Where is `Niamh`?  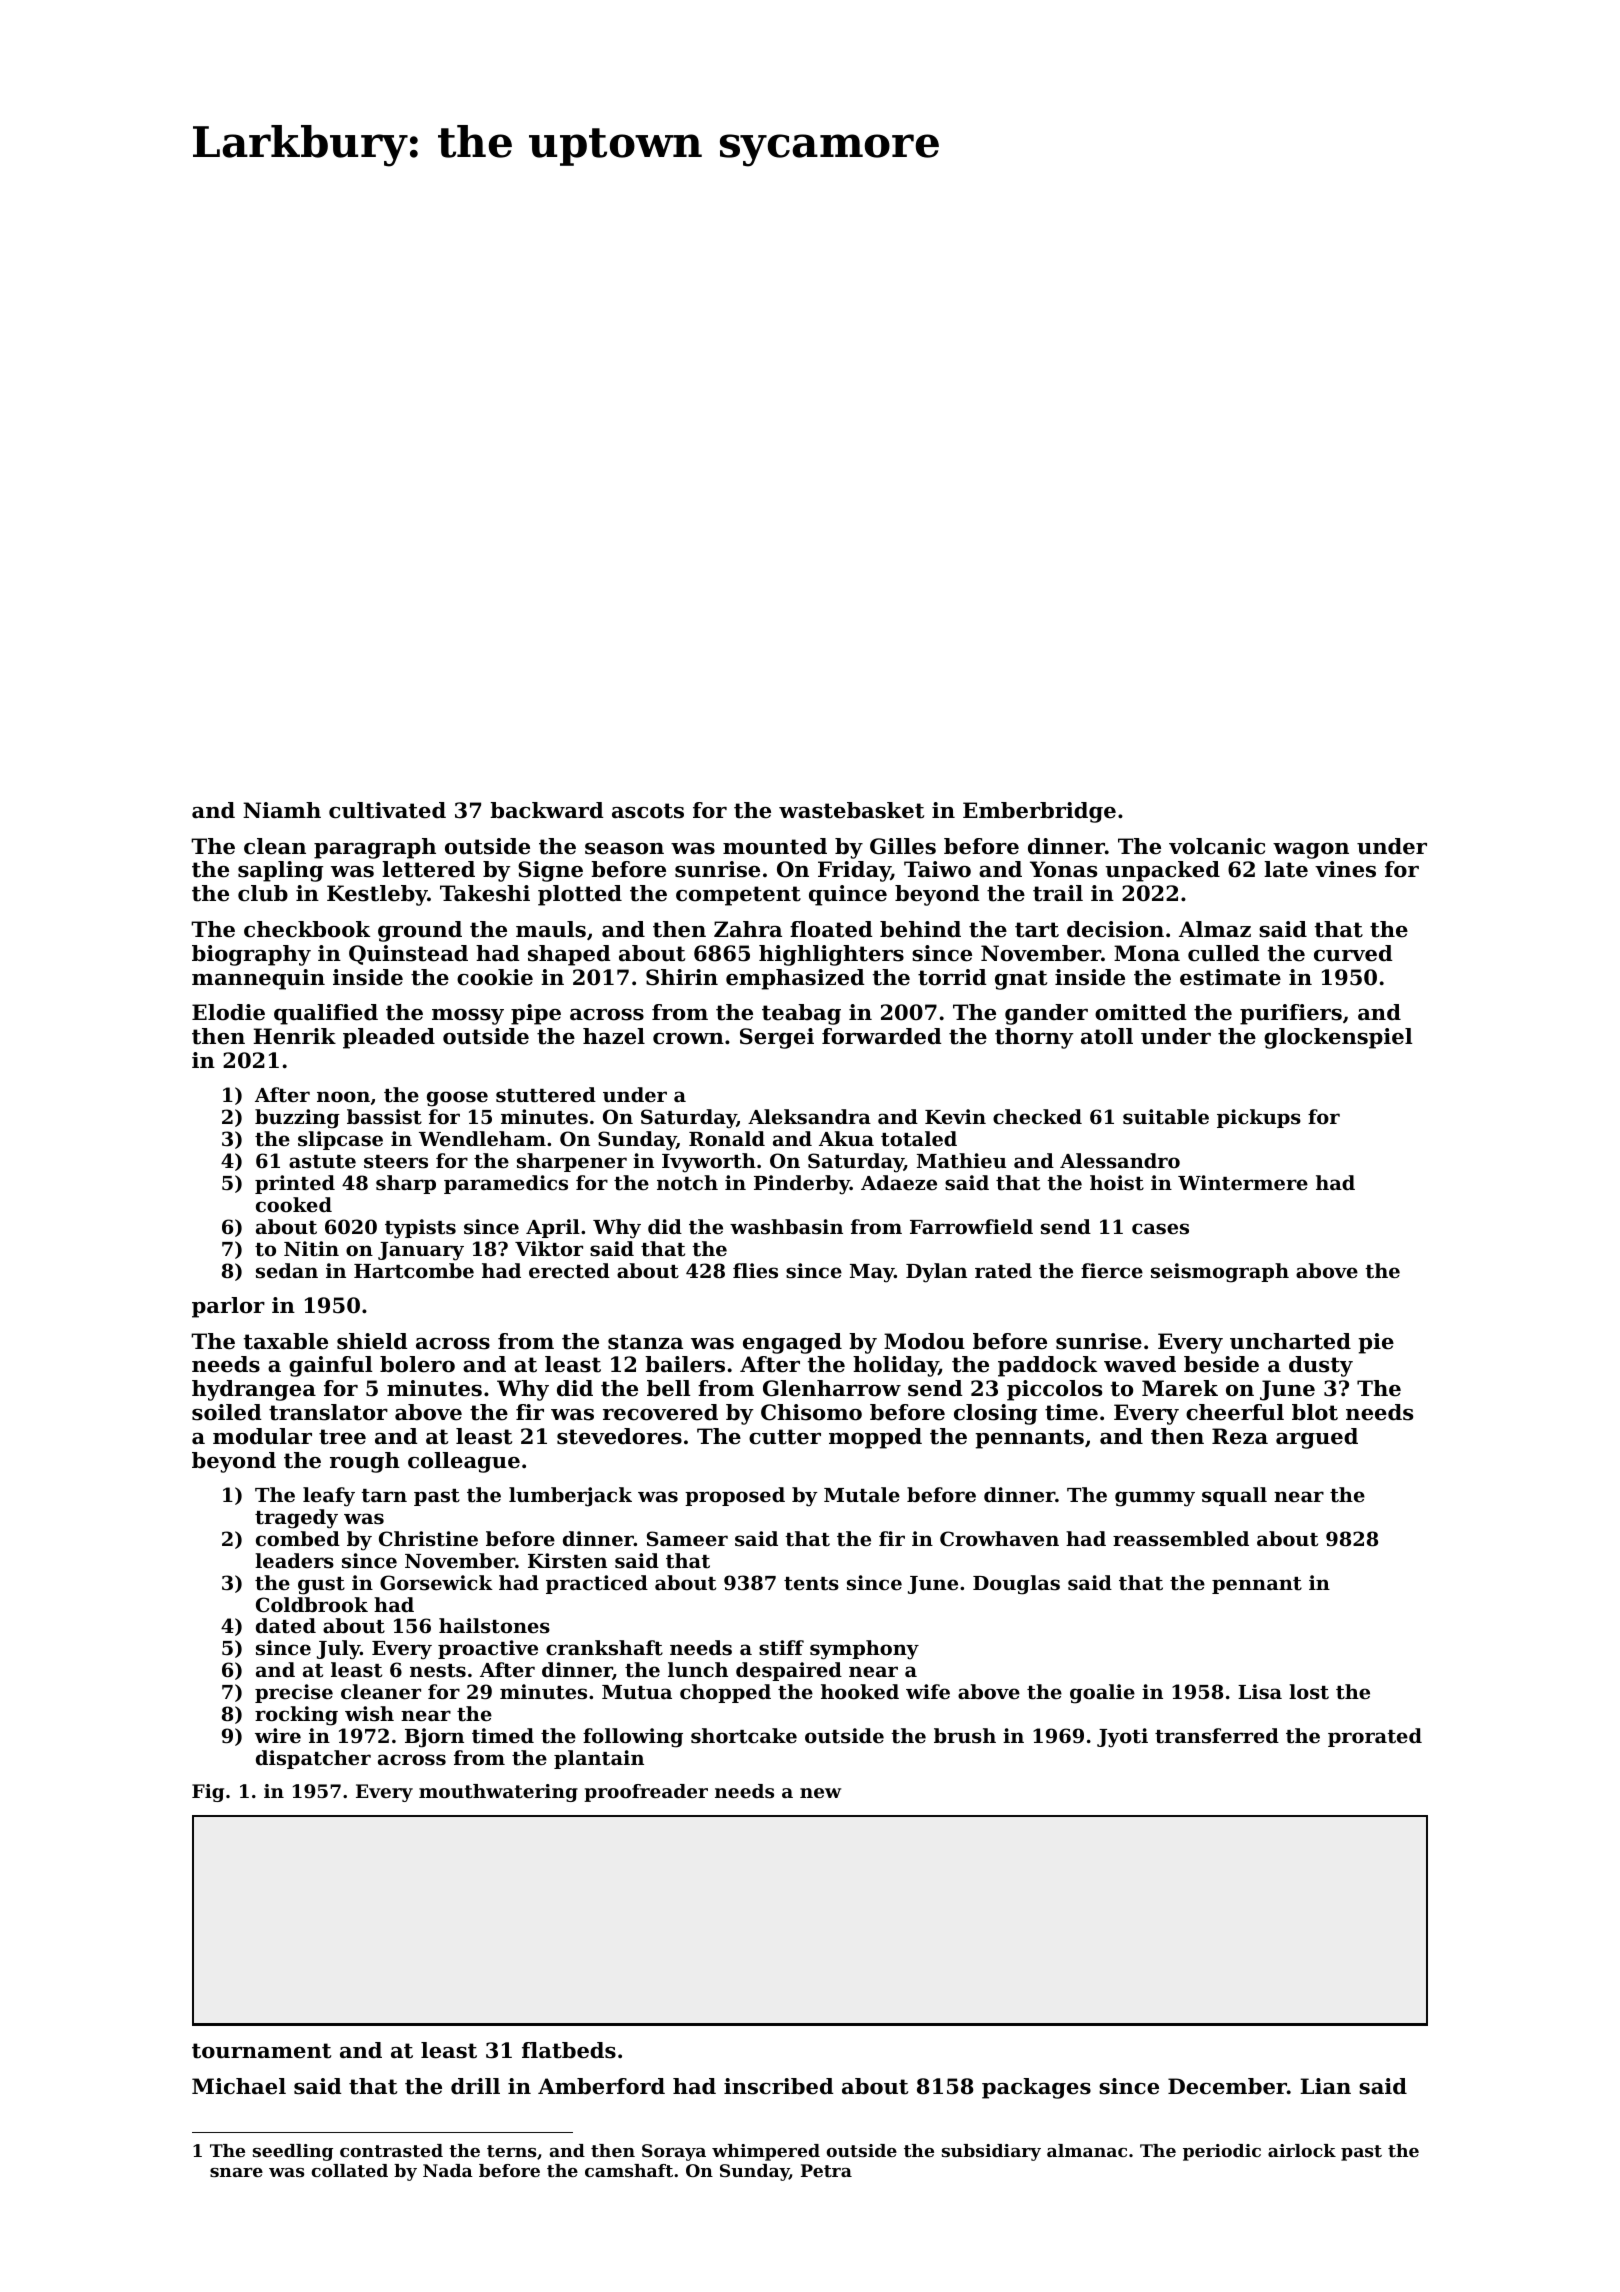
Niamh is located at coordinates (282, 810).
